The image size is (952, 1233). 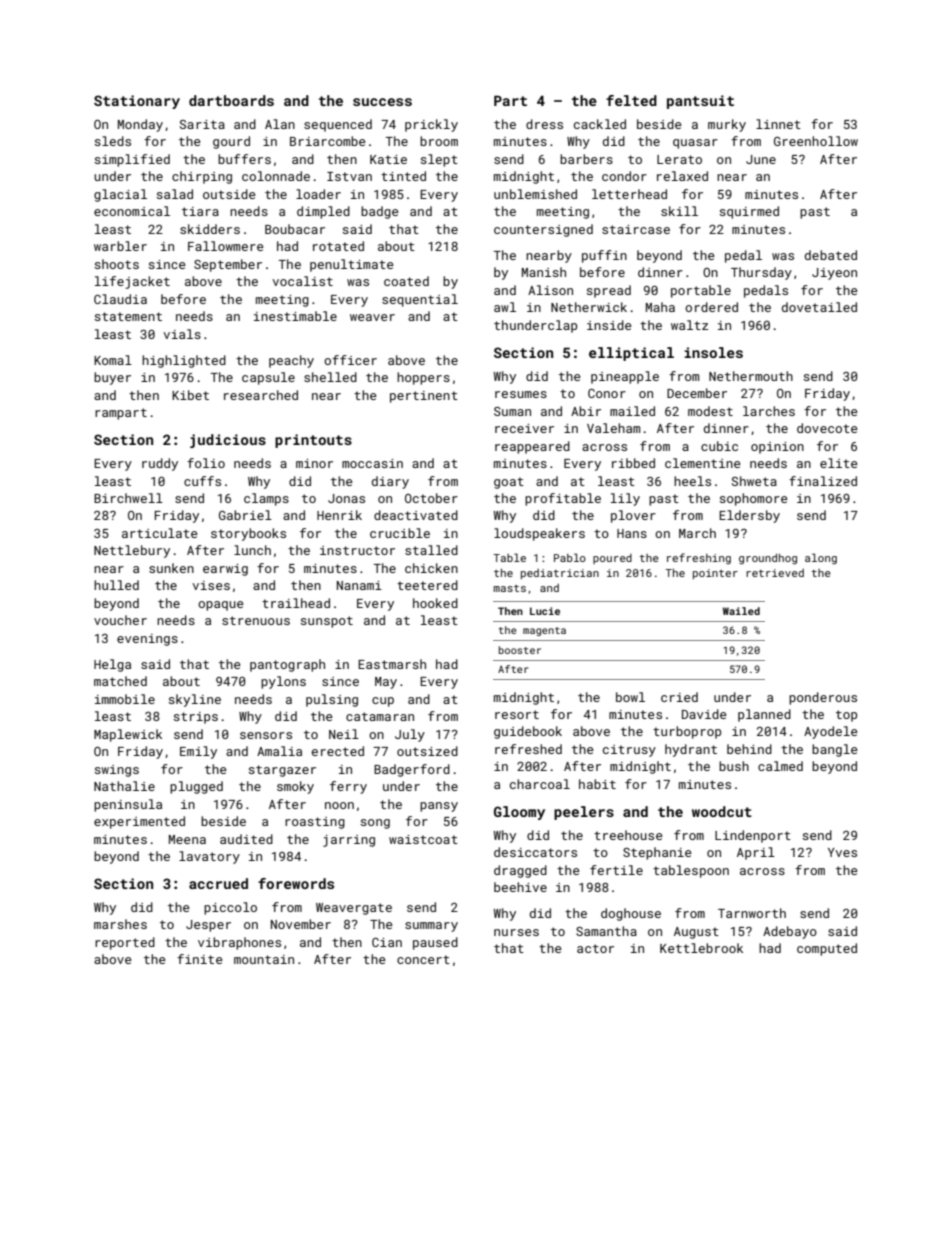 I want to click on Komal, so click(x=113, y=360).
